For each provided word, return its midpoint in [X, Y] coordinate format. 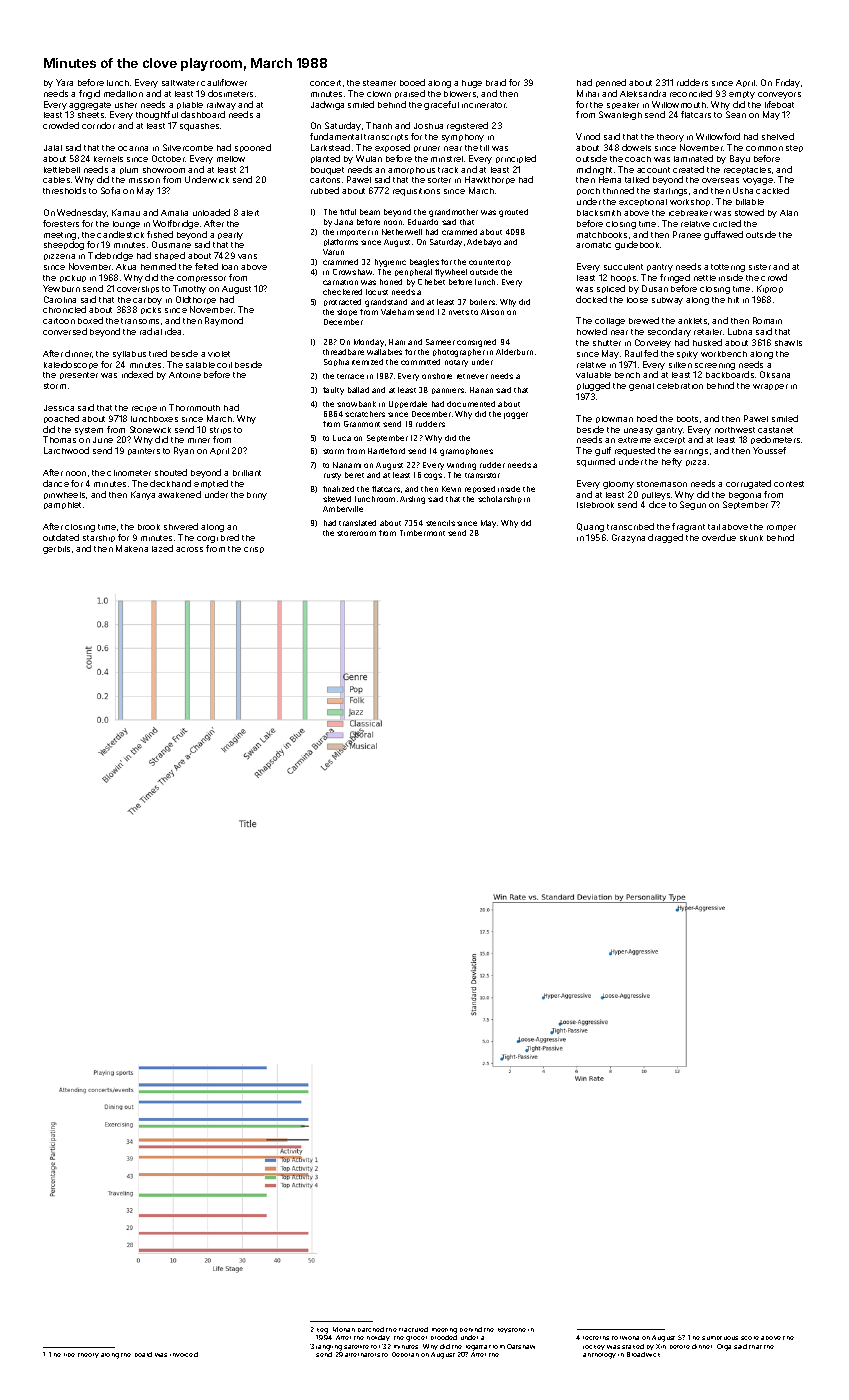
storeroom [356, 533]
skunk [751, 538]
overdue [719, 537]
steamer [379, 83]
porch [588, 191]
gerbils [56, 550]
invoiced [184, 1354]
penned [611, 83]
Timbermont [422, 533]
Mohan [344, 1329]
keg [322, 1331]
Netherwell [402, 232]
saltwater [180, 83]
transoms [140, 321]
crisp [254, 550]
